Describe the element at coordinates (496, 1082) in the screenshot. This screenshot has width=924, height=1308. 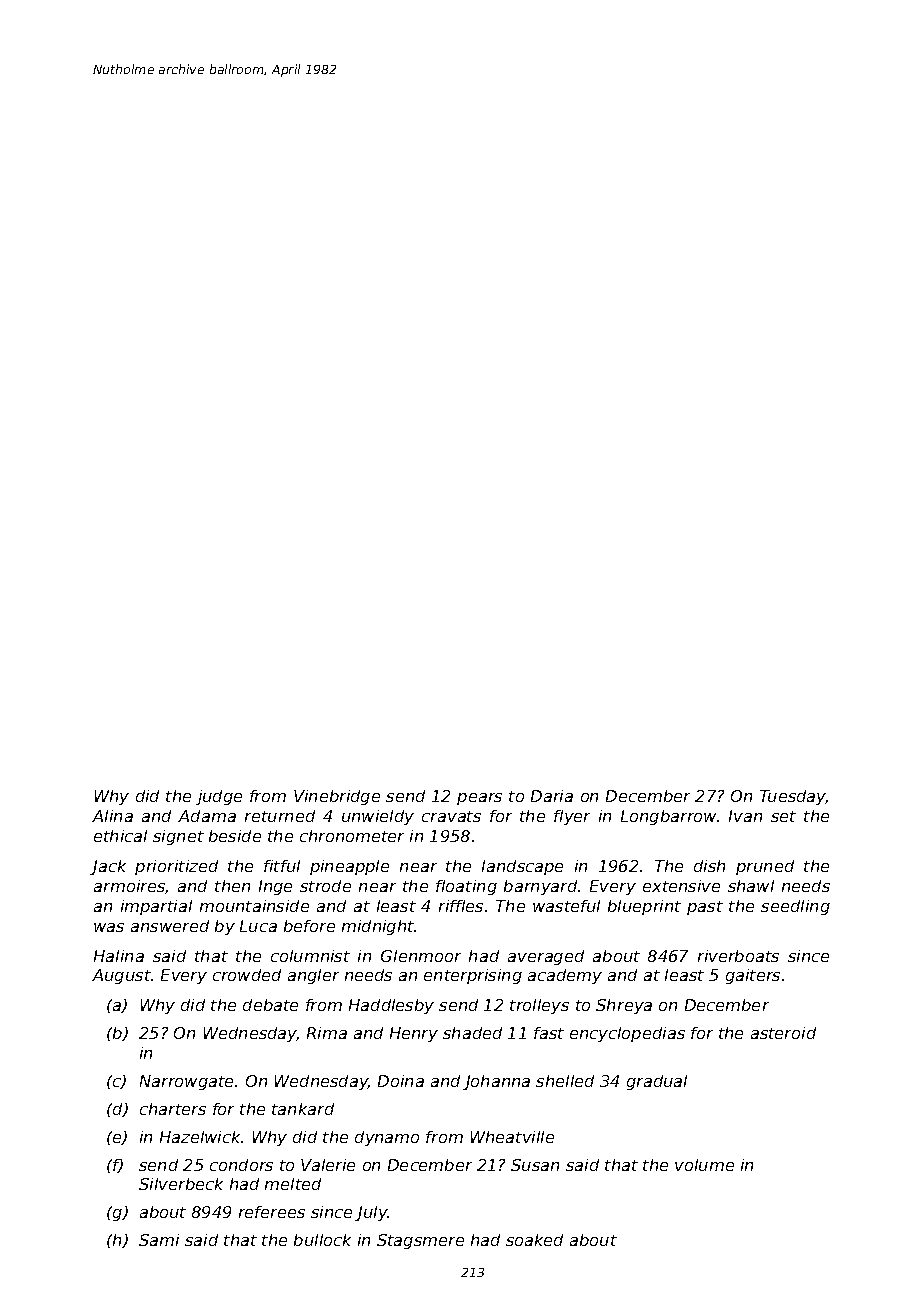
I see `Johanna` at that location.
